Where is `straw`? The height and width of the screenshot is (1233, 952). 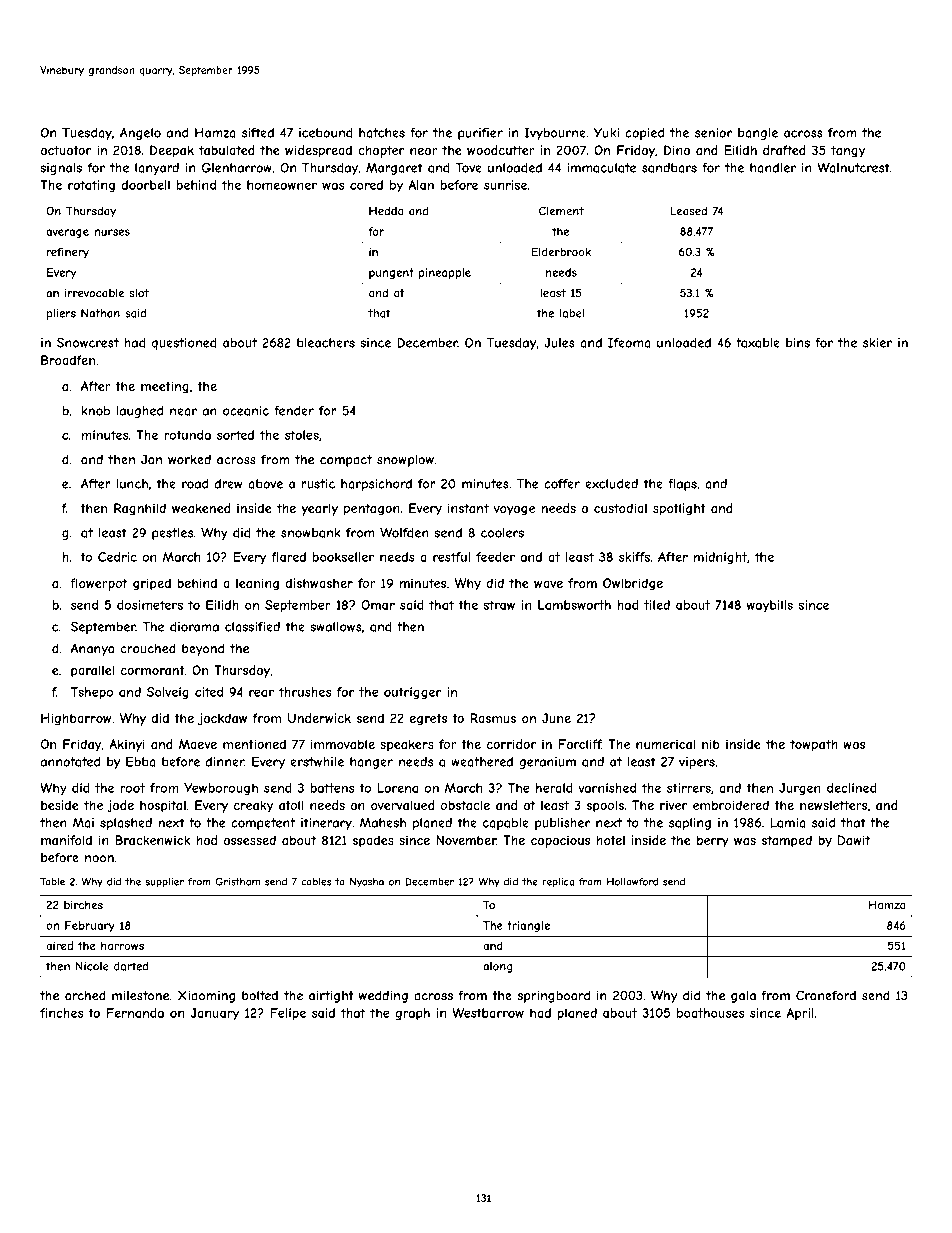
straw is located at coordinates (499, 605).
